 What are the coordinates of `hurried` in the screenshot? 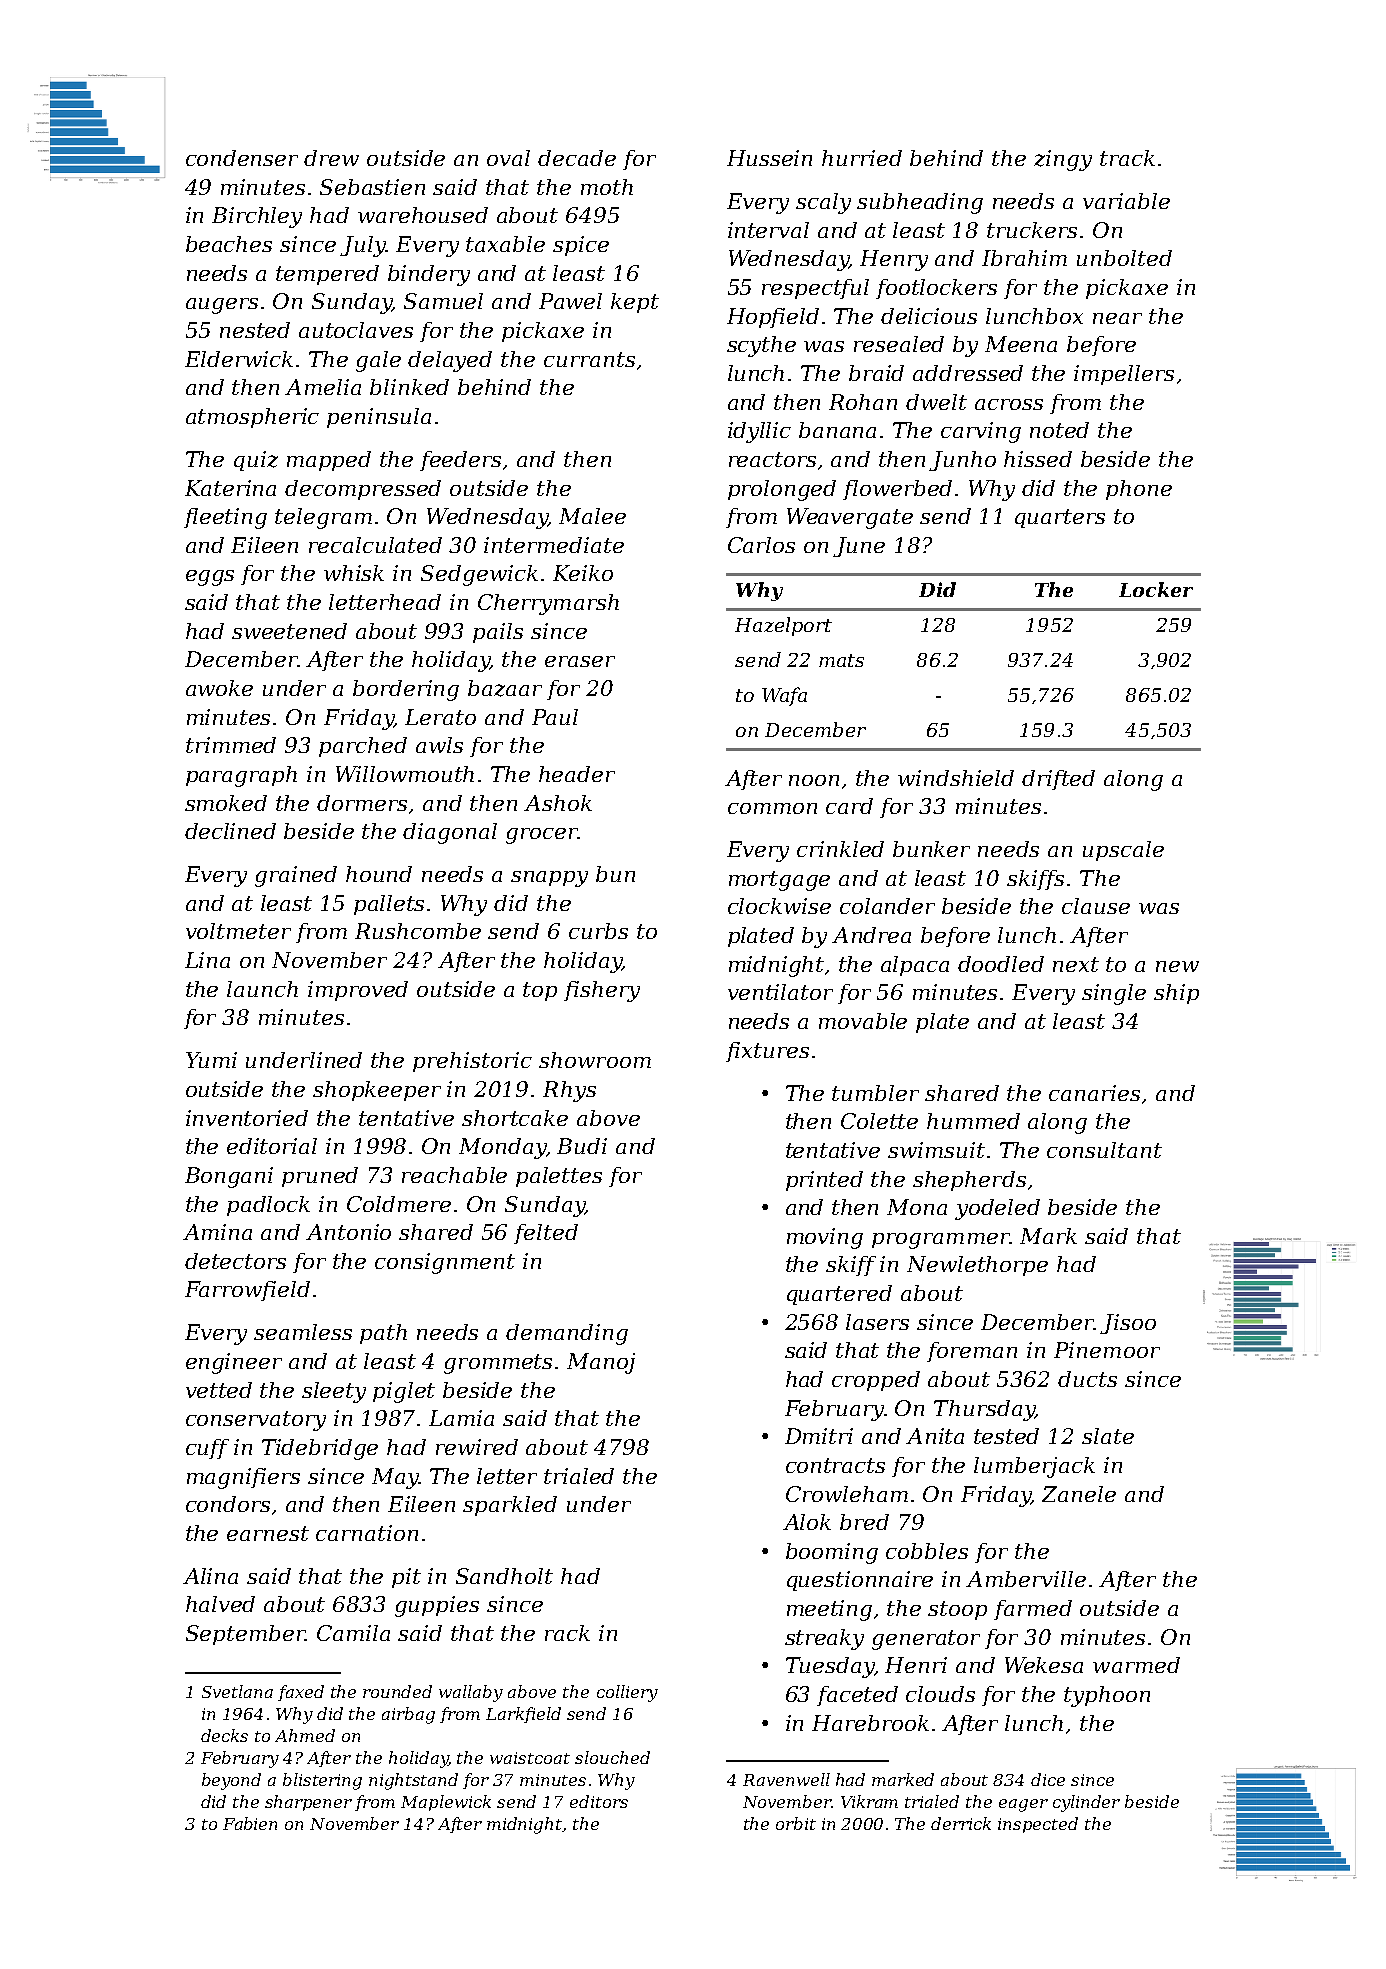 It's located at (862, 158).
